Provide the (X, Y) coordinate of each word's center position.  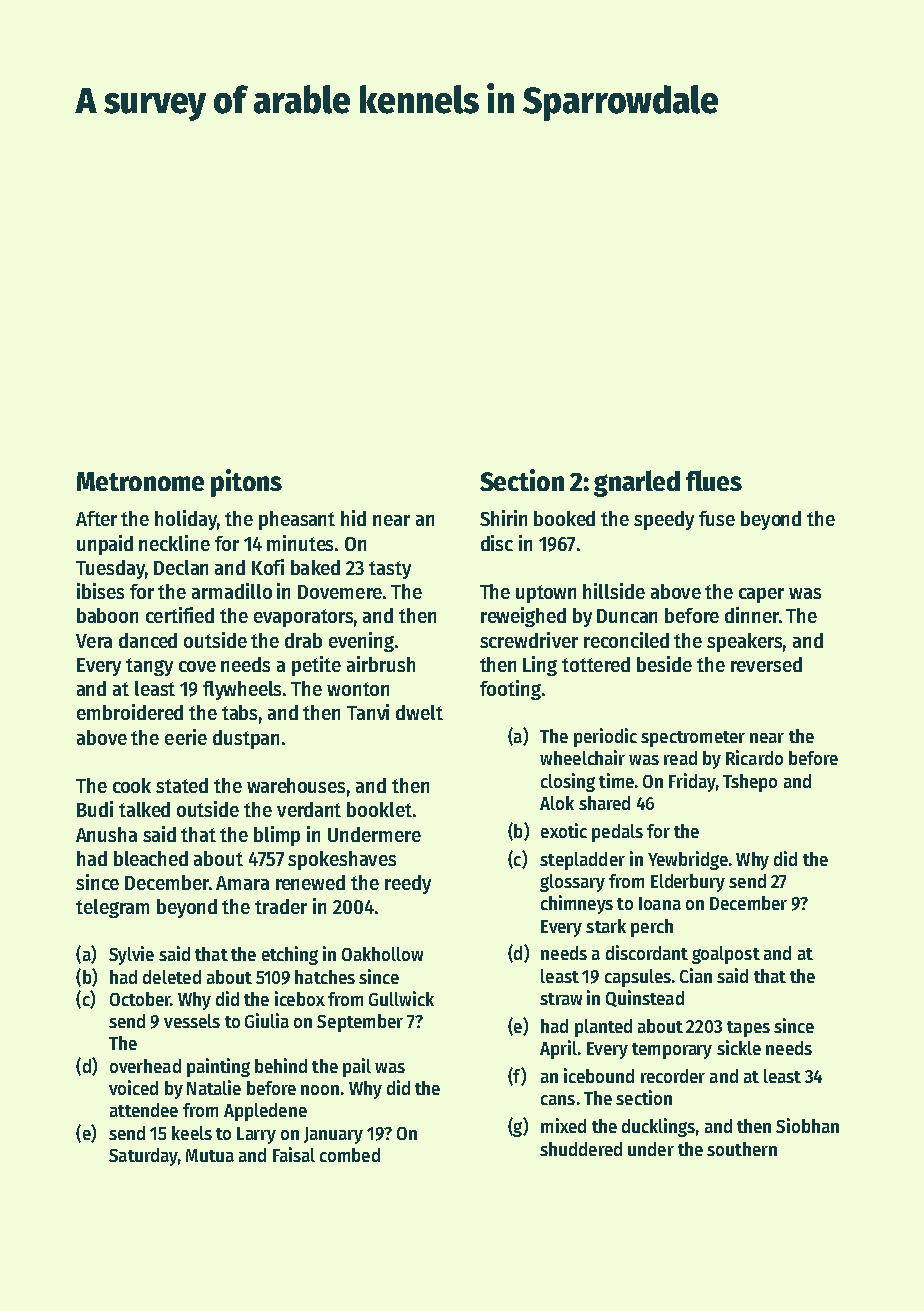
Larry (256, 1135)
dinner (752, 615)
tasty (390, 570)
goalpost (726, 955)
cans (558, 1100)
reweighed (523, 617)
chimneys (577, 904)
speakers (744, 642)
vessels (192, 1021)
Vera (94, 641)
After (96, 518)
